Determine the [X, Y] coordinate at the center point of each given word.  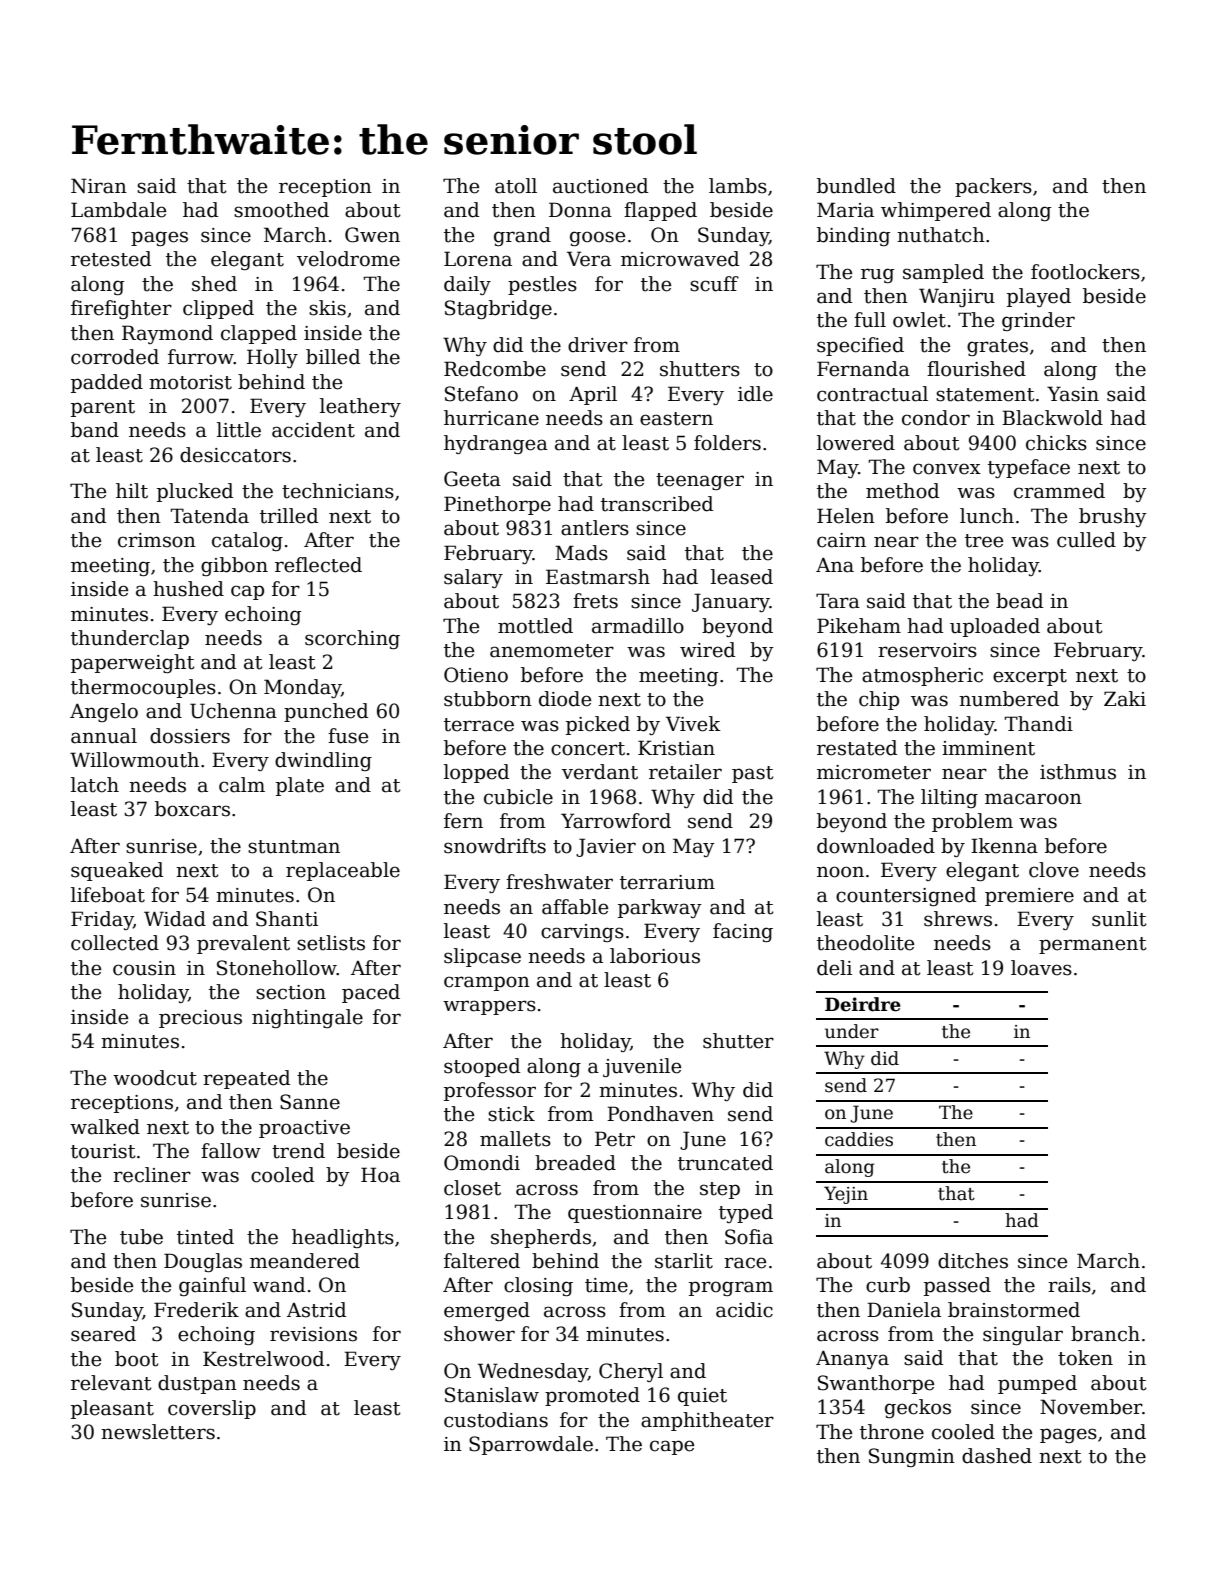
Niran [99, 186]
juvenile [642, 1067]
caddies [859, 1139]
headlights [343, 1238]
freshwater [559, 882]
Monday [302, 688]
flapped [660, 211]
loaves [1041, 968]
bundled [856, 186]
